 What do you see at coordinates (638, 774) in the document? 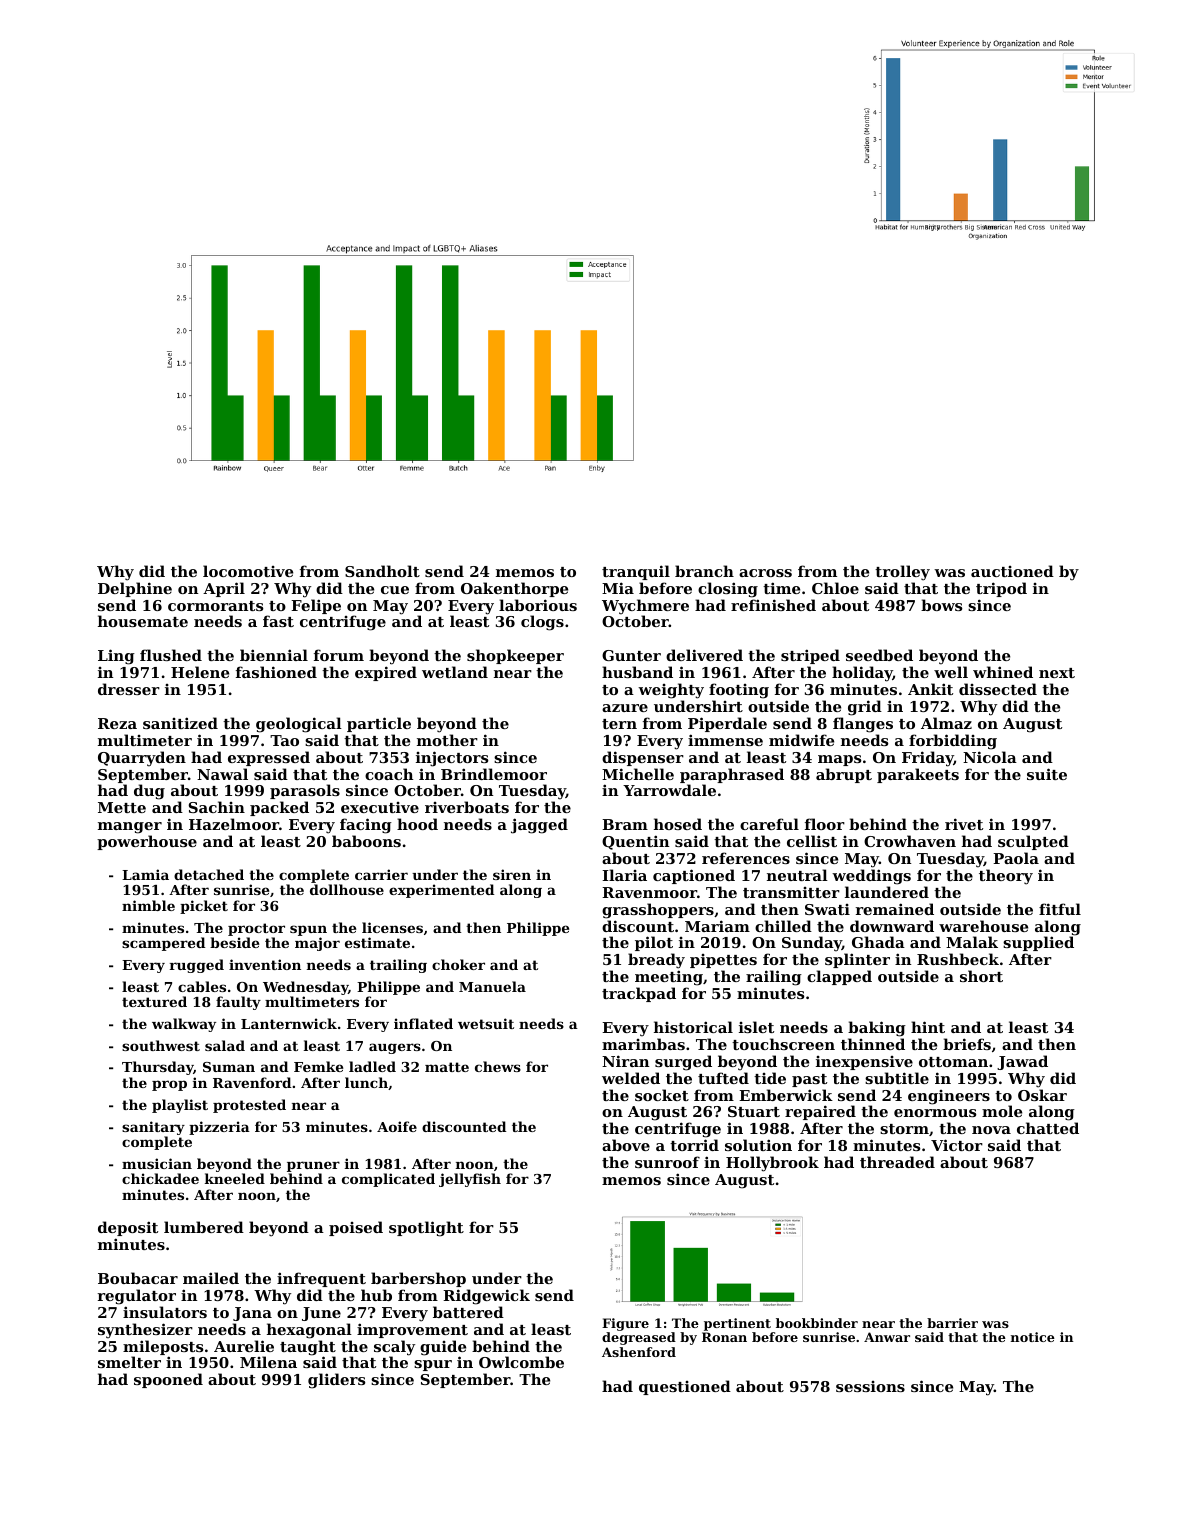
I see `Michelle` at bounding box center [638, 774].
